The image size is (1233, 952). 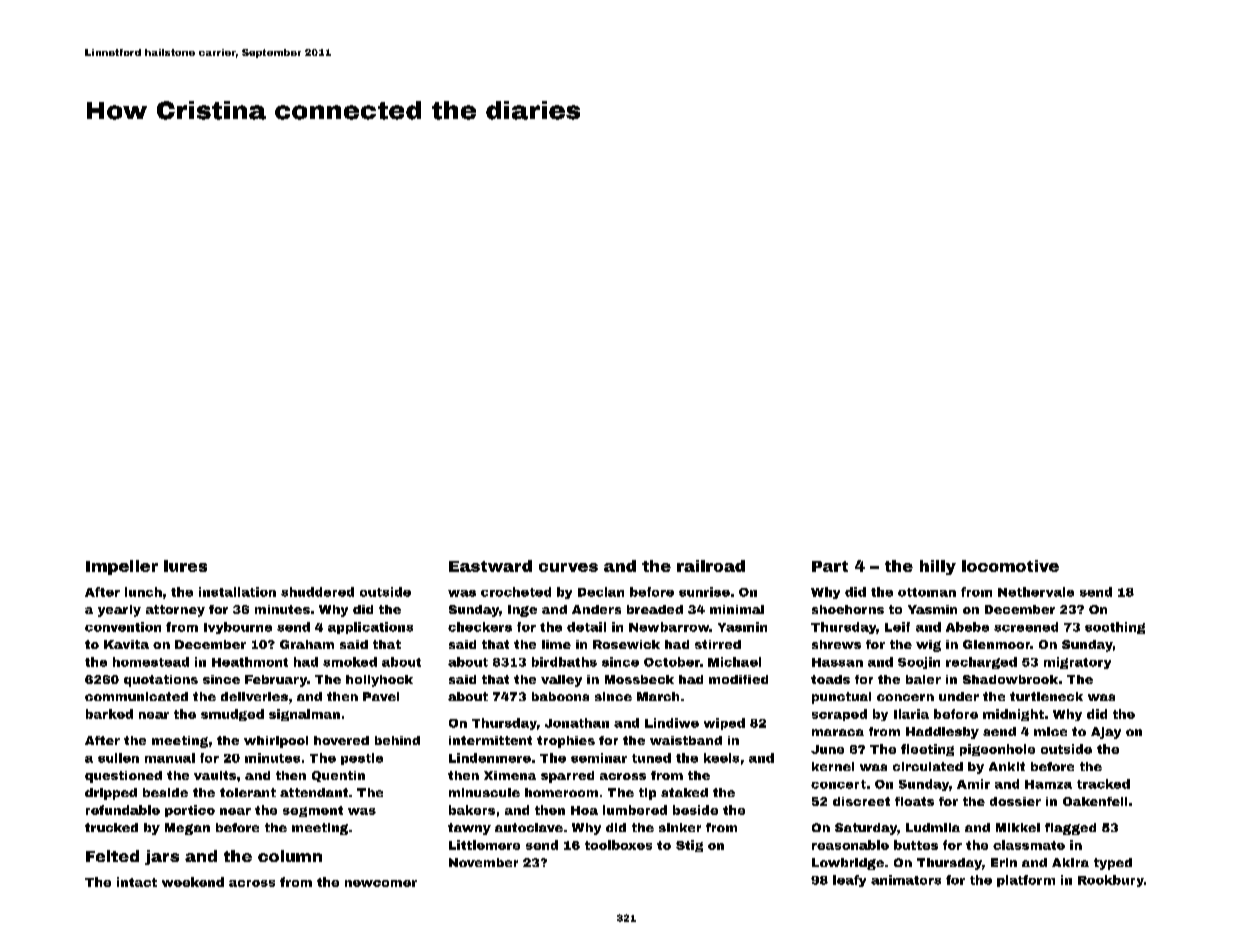 I want to click on flagged, so click(x=1070, y=829).
